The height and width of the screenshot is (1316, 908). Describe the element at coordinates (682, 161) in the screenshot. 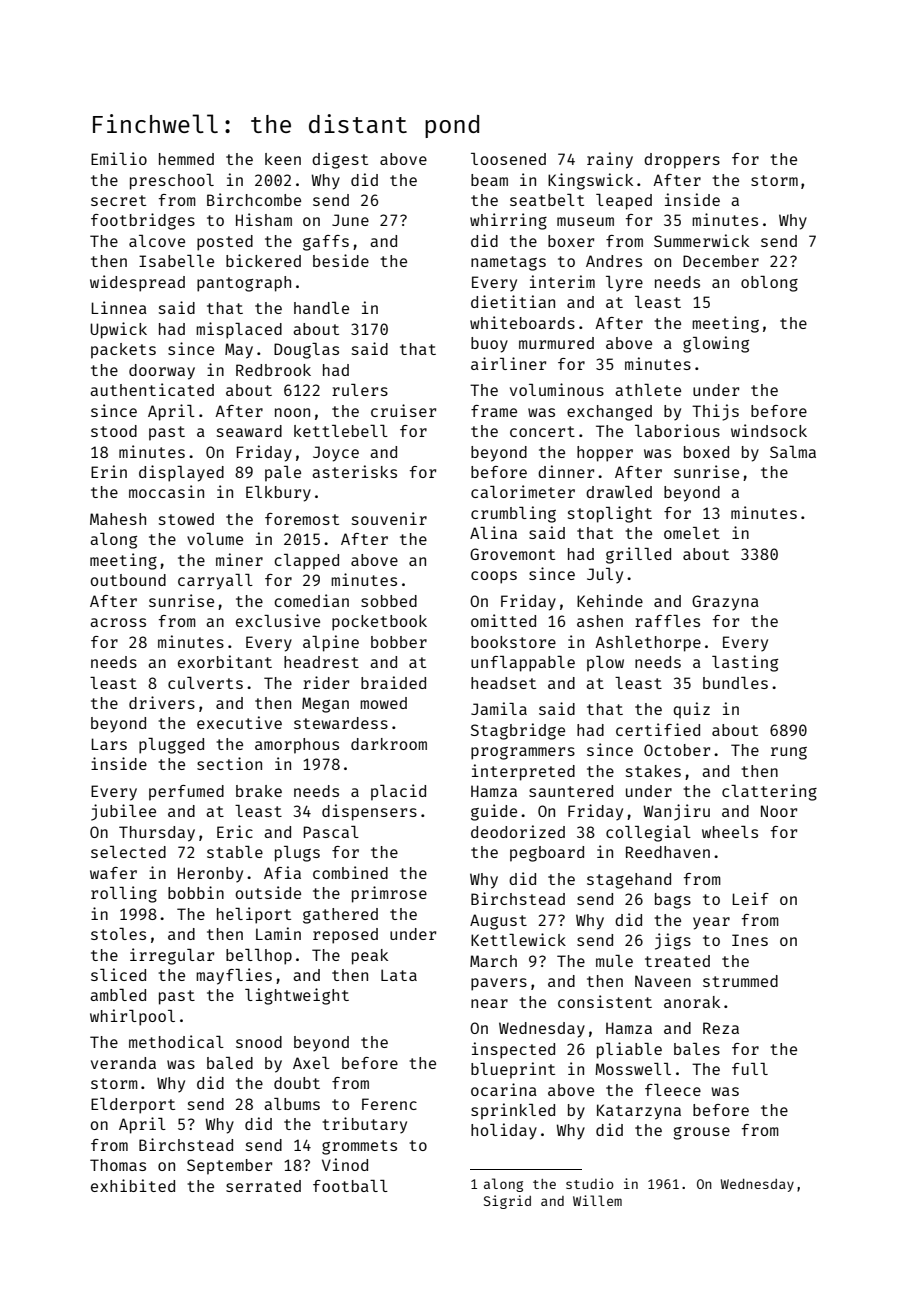

I see `droppers` at that location.
